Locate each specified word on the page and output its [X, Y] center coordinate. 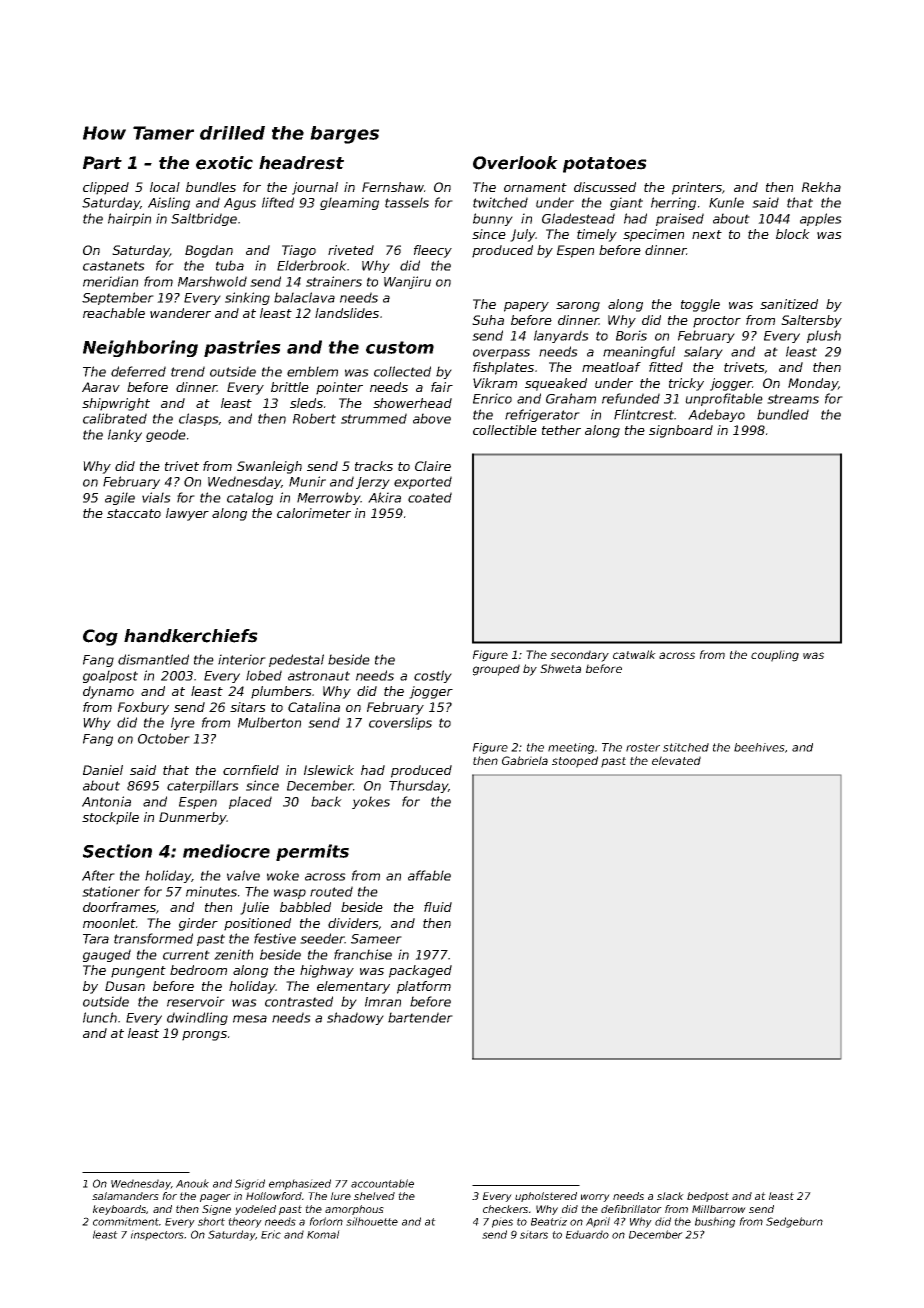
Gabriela [525, 760]
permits [312, 852]
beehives [759, 747]
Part [102, 163]
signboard [681, 431]
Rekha [821, 187]
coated [430, 497]
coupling [775, 656]
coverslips [400, 723]
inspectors [158, 1235]
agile [120, 498]
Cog [100, 637]
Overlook [515, 163]
